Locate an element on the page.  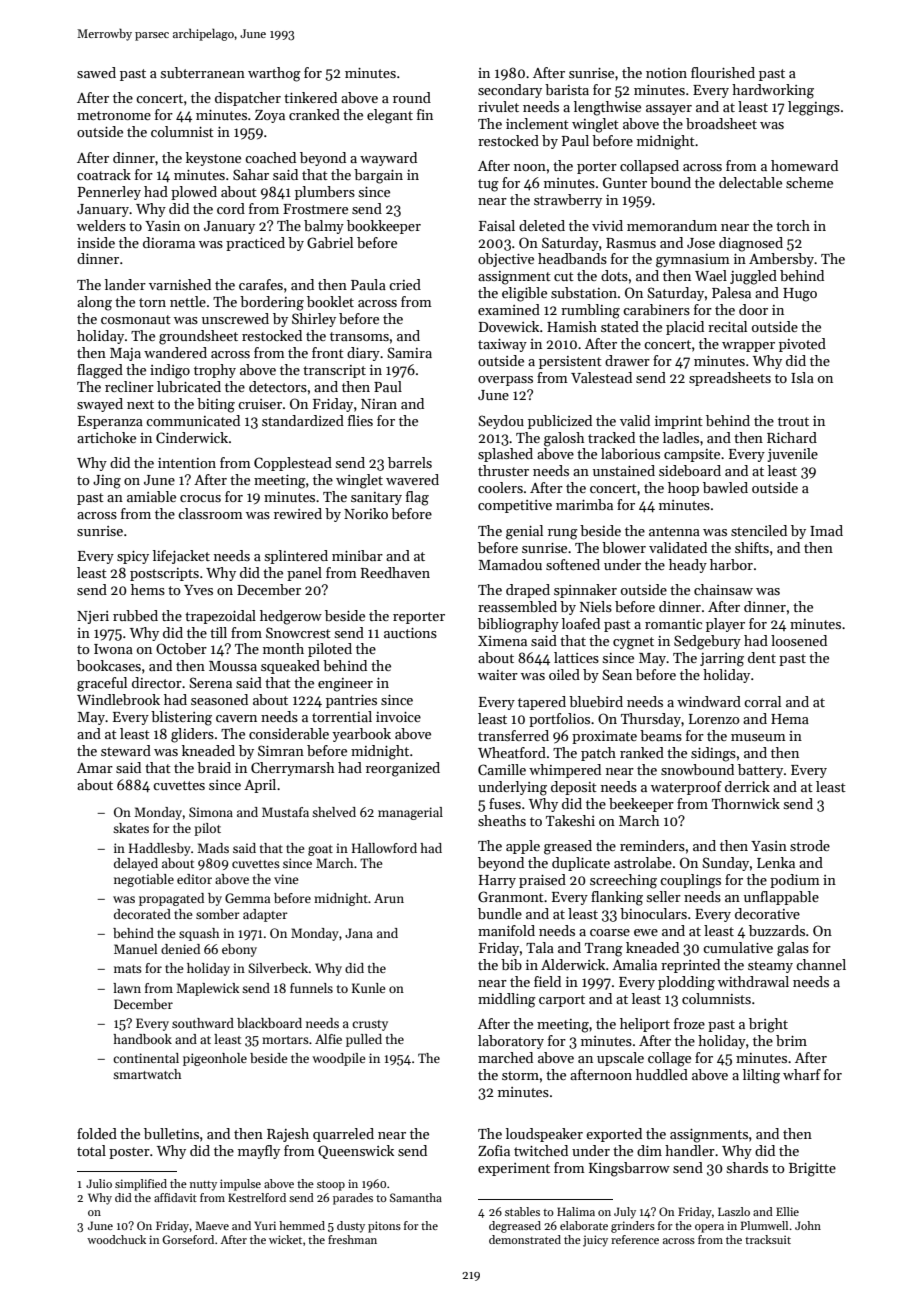
lander is located at coordinates (125, 284).
